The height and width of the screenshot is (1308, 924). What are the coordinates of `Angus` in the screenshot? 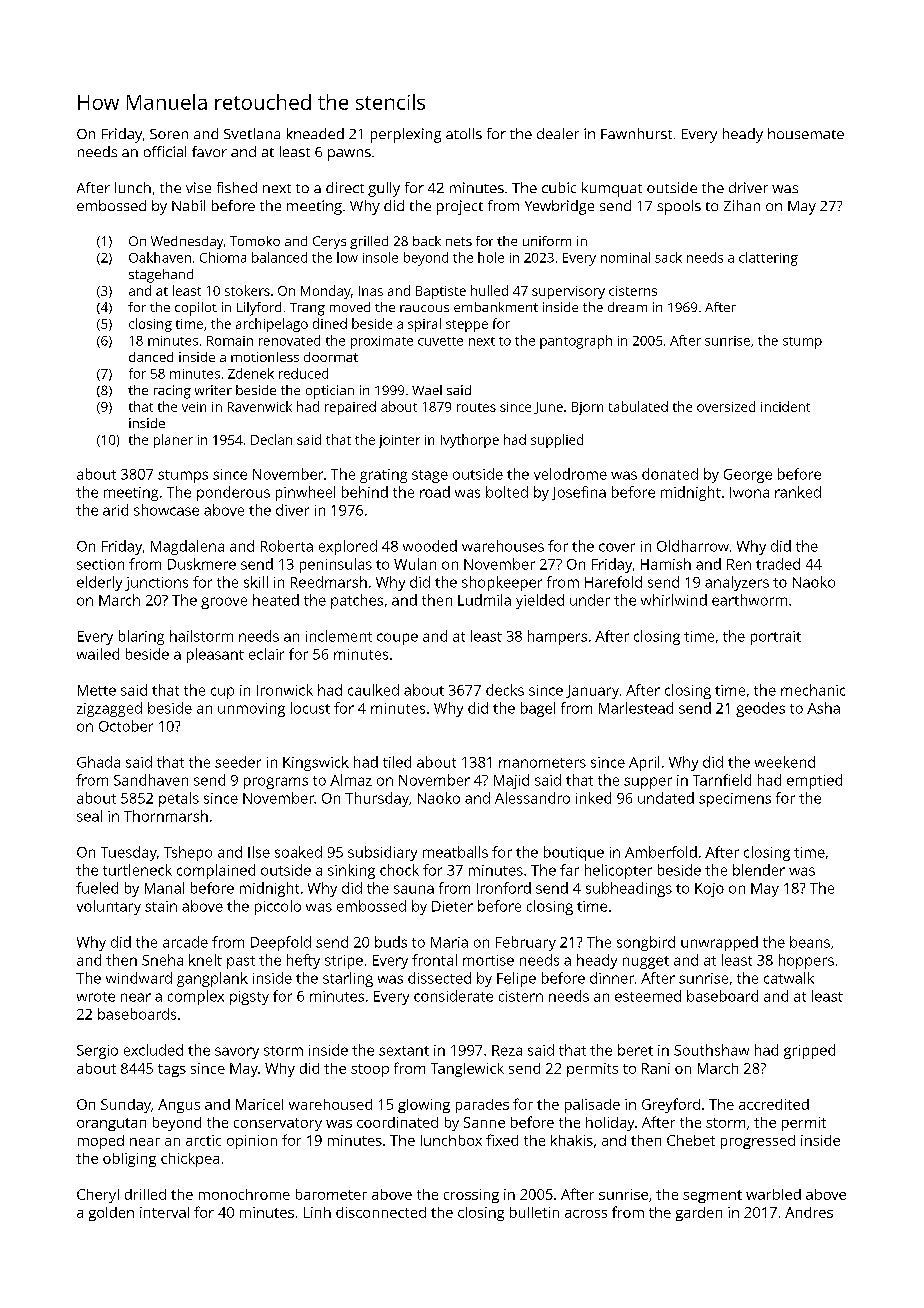 It's located at (179, 1106).
